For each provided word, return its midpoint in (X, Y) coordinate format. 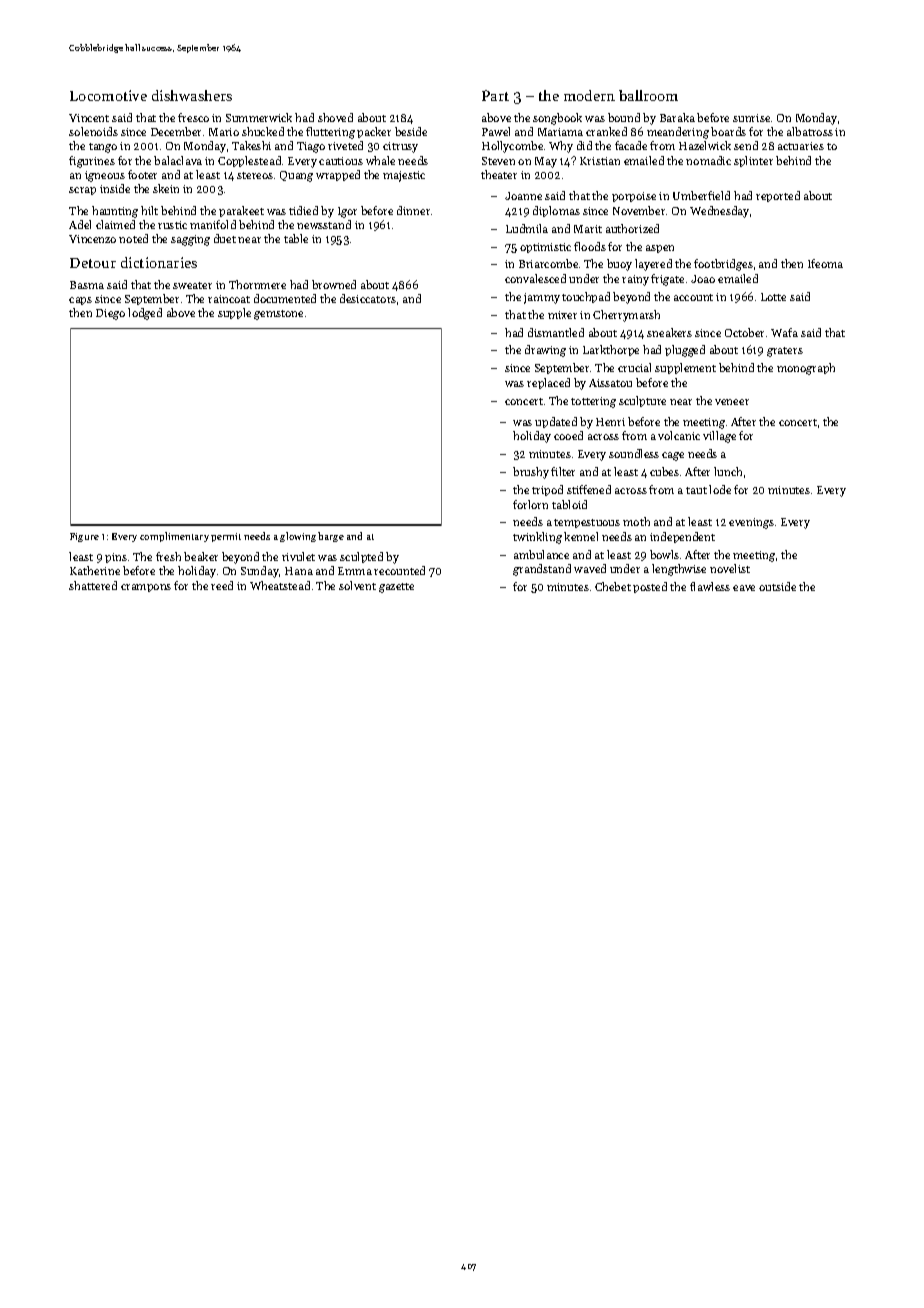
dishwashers (192, 95)
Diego (110, 314)
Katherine (95, 570)
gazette (396, 588)
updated (556, 422)
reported (778, 196)
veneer (732, 402)
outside (777, 586)
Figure (84, 537)
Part (495, 95)
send (746, 145)
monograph (806, 369)
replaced (548, 383)
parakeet (241, 211)
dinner (413, 210)
